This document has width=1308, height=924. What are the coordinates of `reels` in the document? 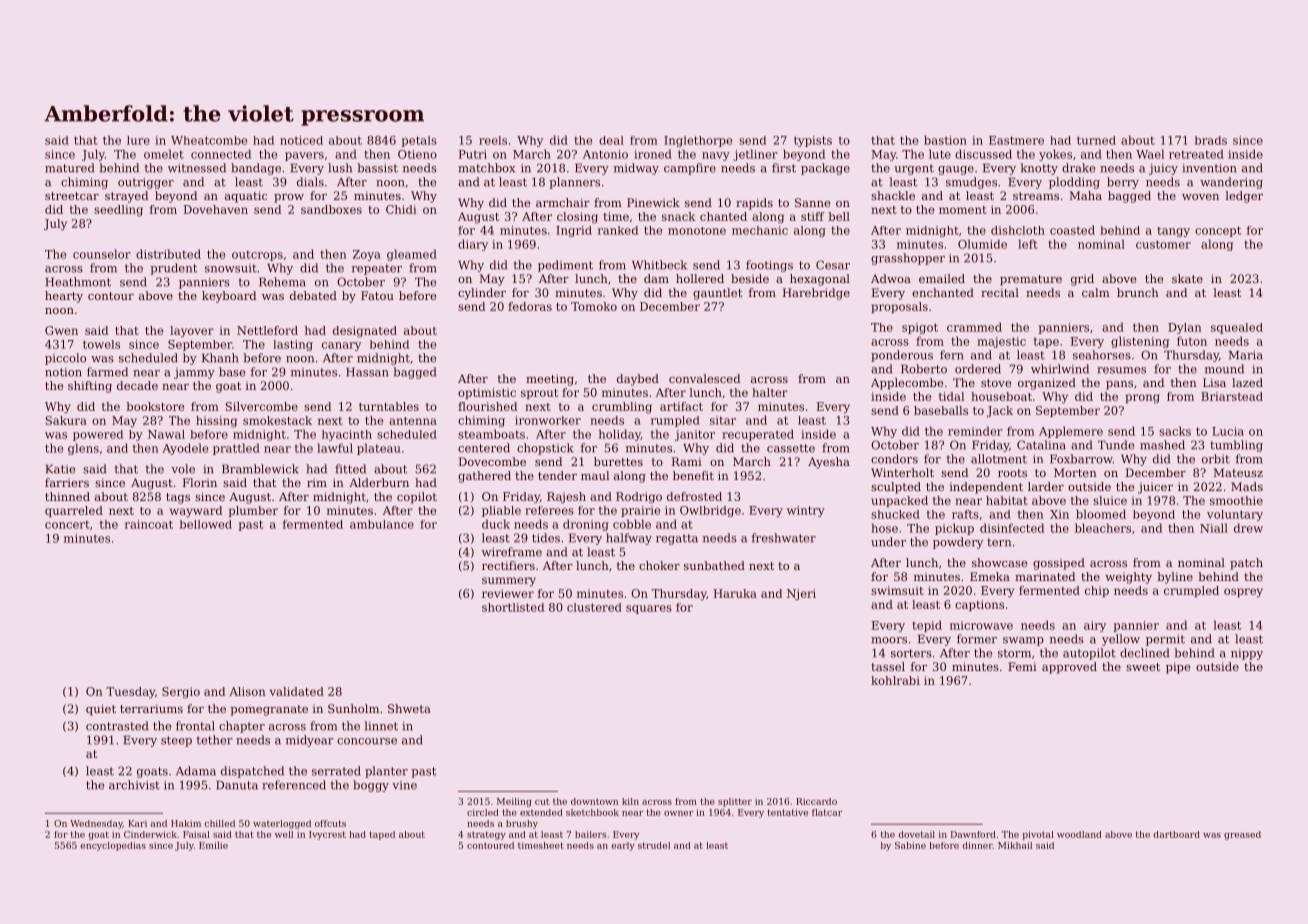 It's located at (493, 140).
